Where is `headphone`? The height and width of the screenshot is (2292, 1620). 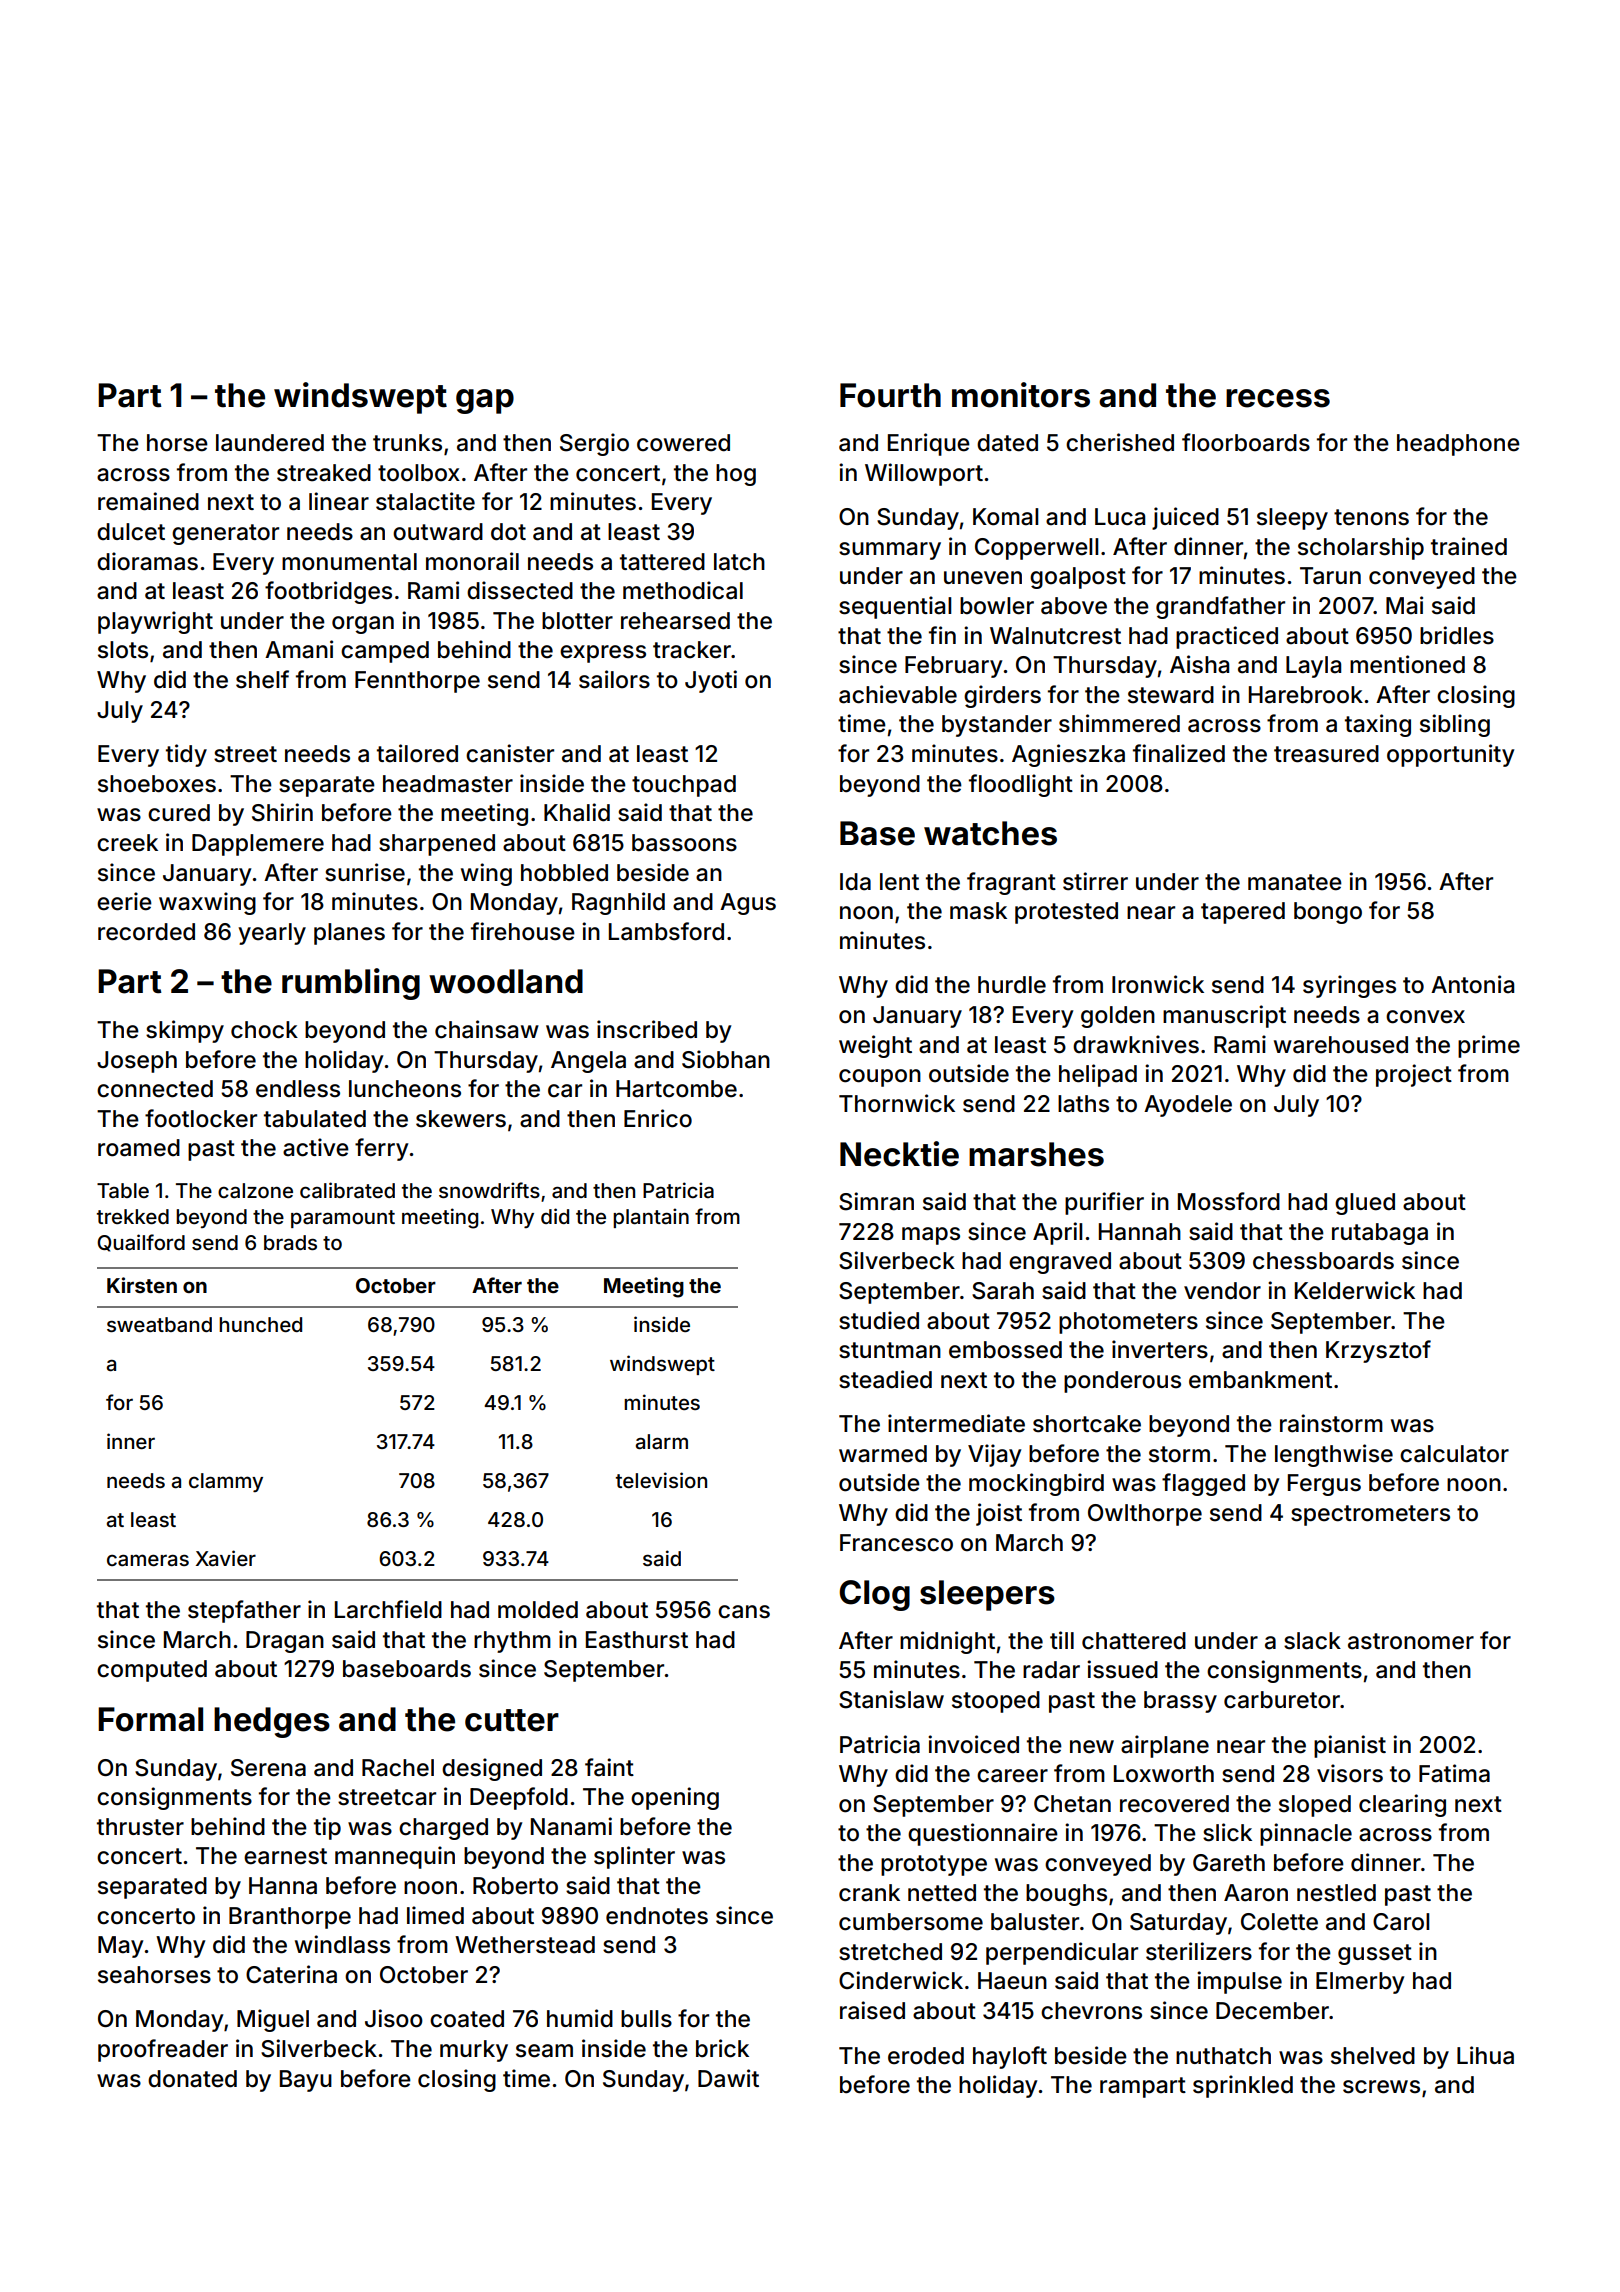 headphone is located at coordinates (1458, 445).
